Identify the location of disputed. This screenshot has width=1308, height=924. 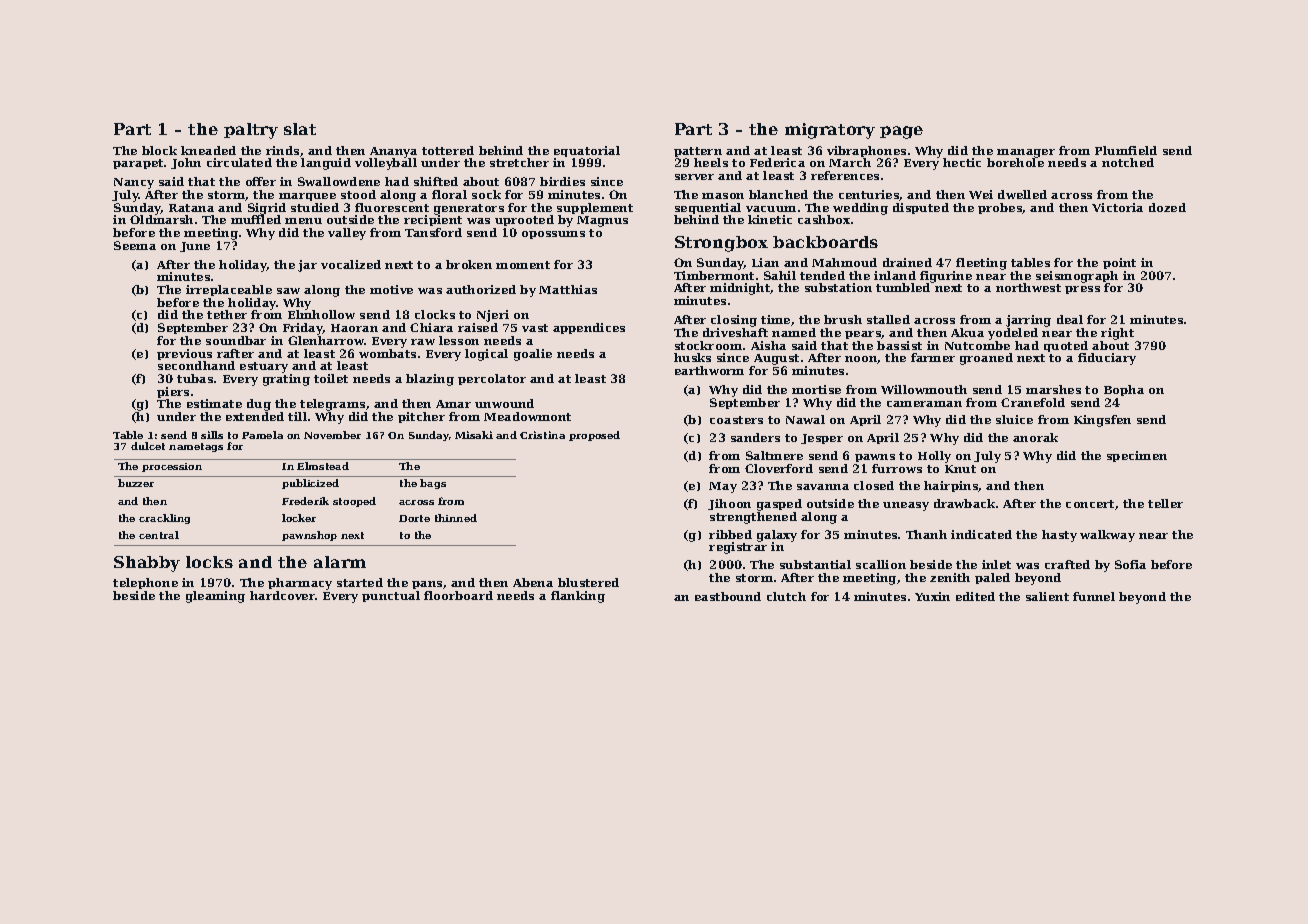
(921, 208).
